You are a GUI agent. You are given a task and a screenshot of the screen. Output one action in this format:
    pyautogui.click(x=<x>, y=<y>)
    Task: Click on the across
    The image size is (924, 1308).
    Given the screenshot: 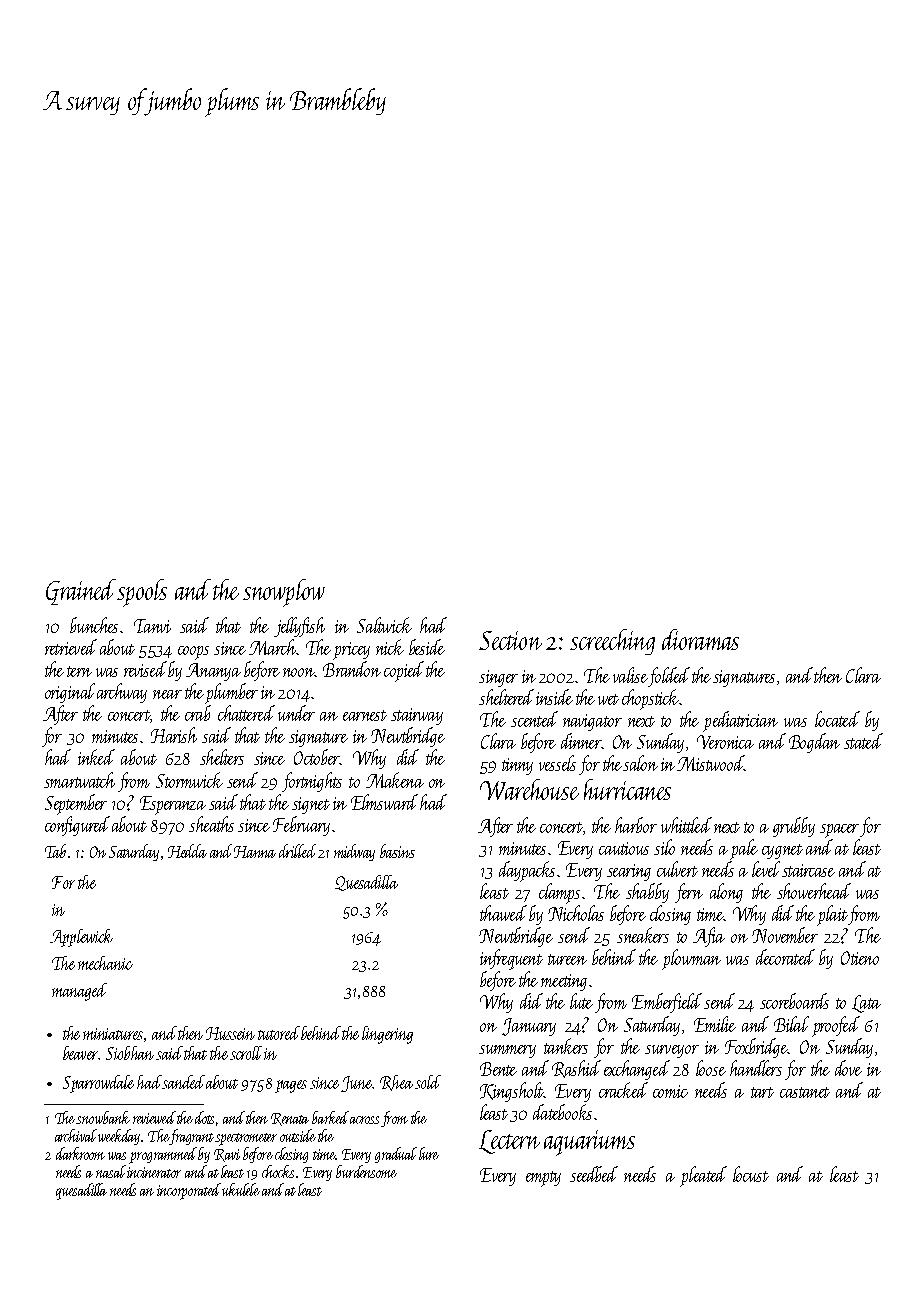 What is the action you would take?
    pyautogui.click(x=364, y=1120)
